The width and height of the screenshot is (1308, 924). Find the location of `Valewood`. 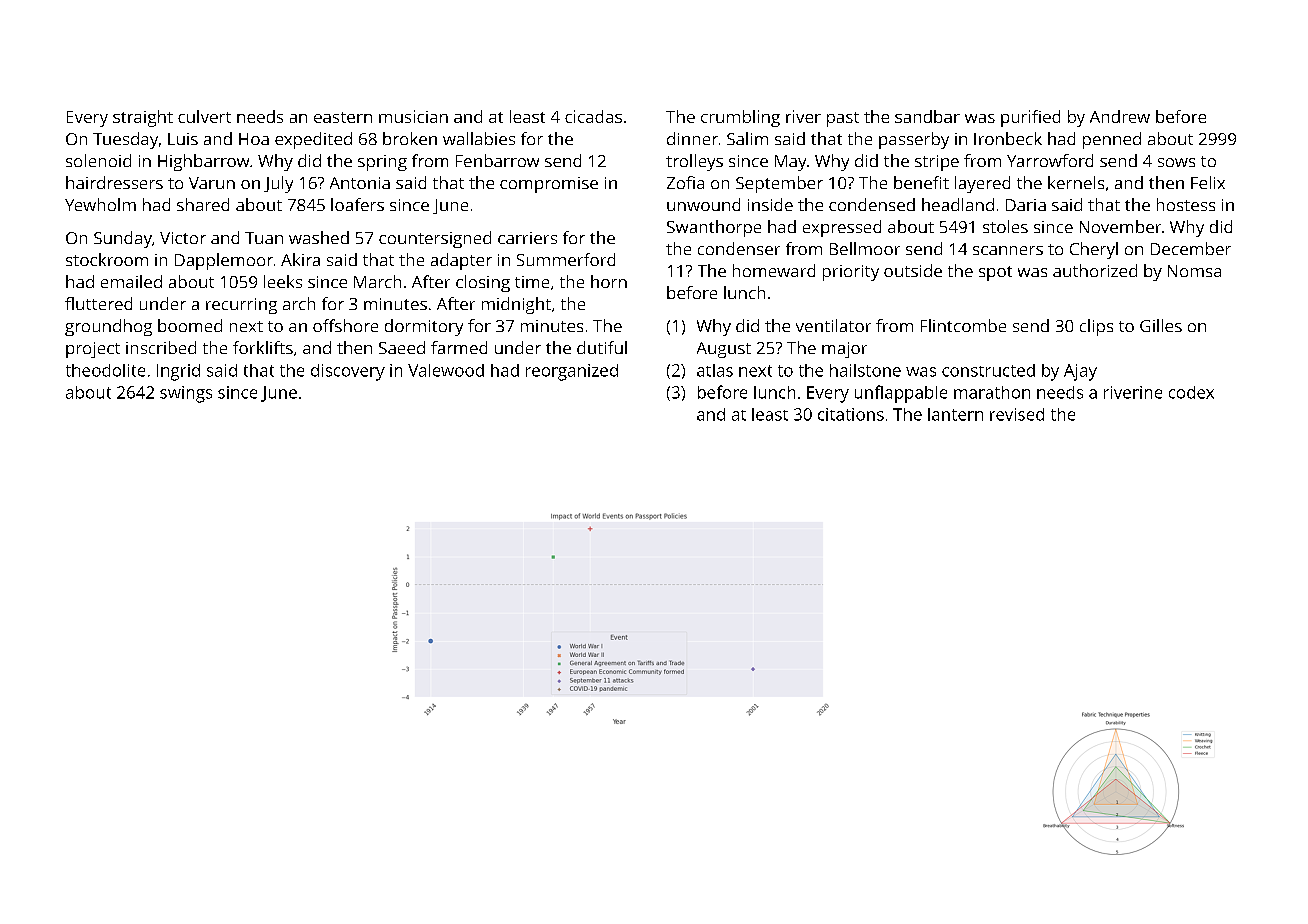

Valewood is located at coordinates (446, 370).
